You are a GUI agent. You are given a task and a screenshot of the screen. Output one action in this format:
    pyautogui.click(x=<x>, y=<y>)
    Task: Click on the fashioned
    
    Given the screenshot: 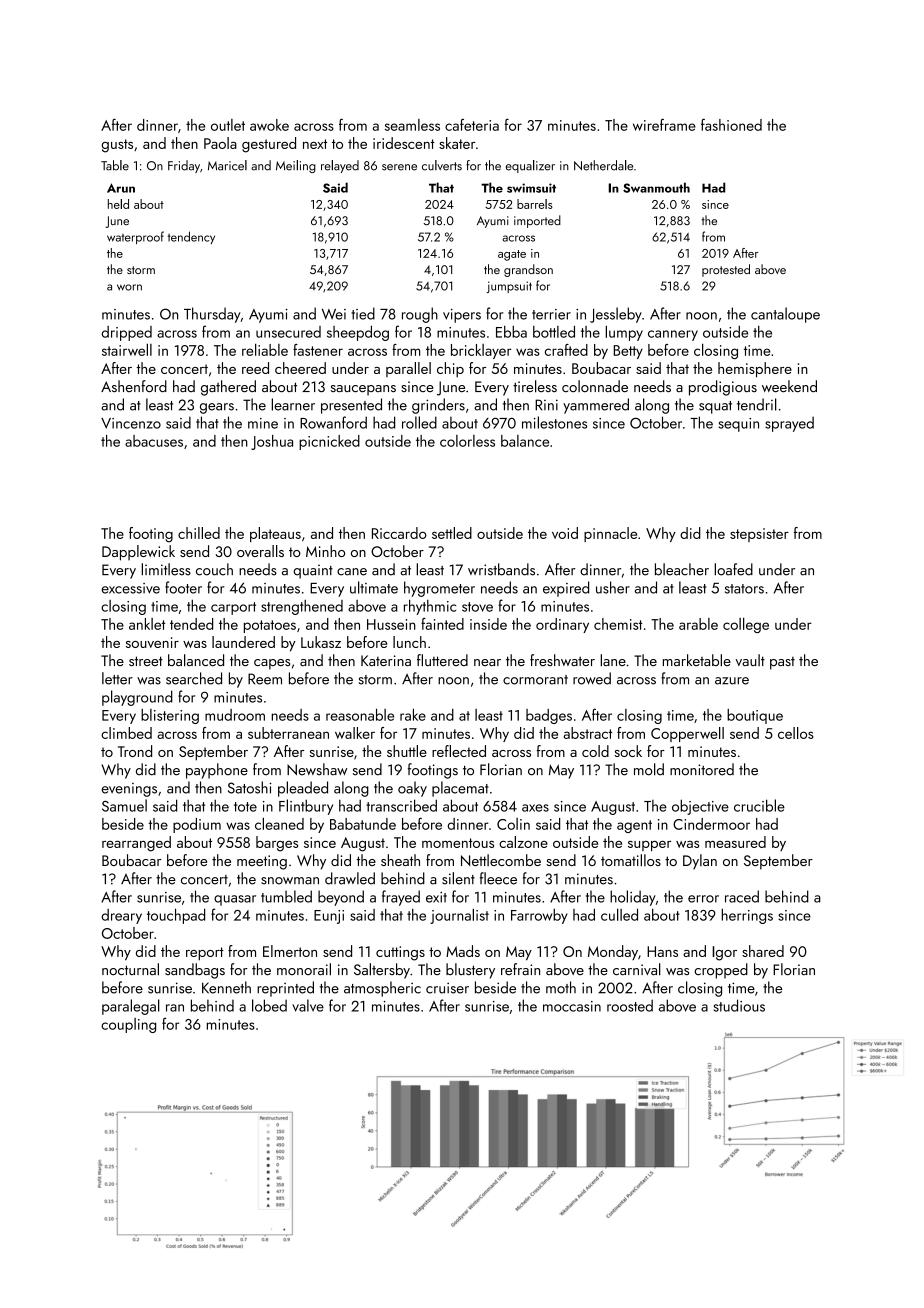 What is the action you would take?
    pyautogui.click(x=731, y=125)
